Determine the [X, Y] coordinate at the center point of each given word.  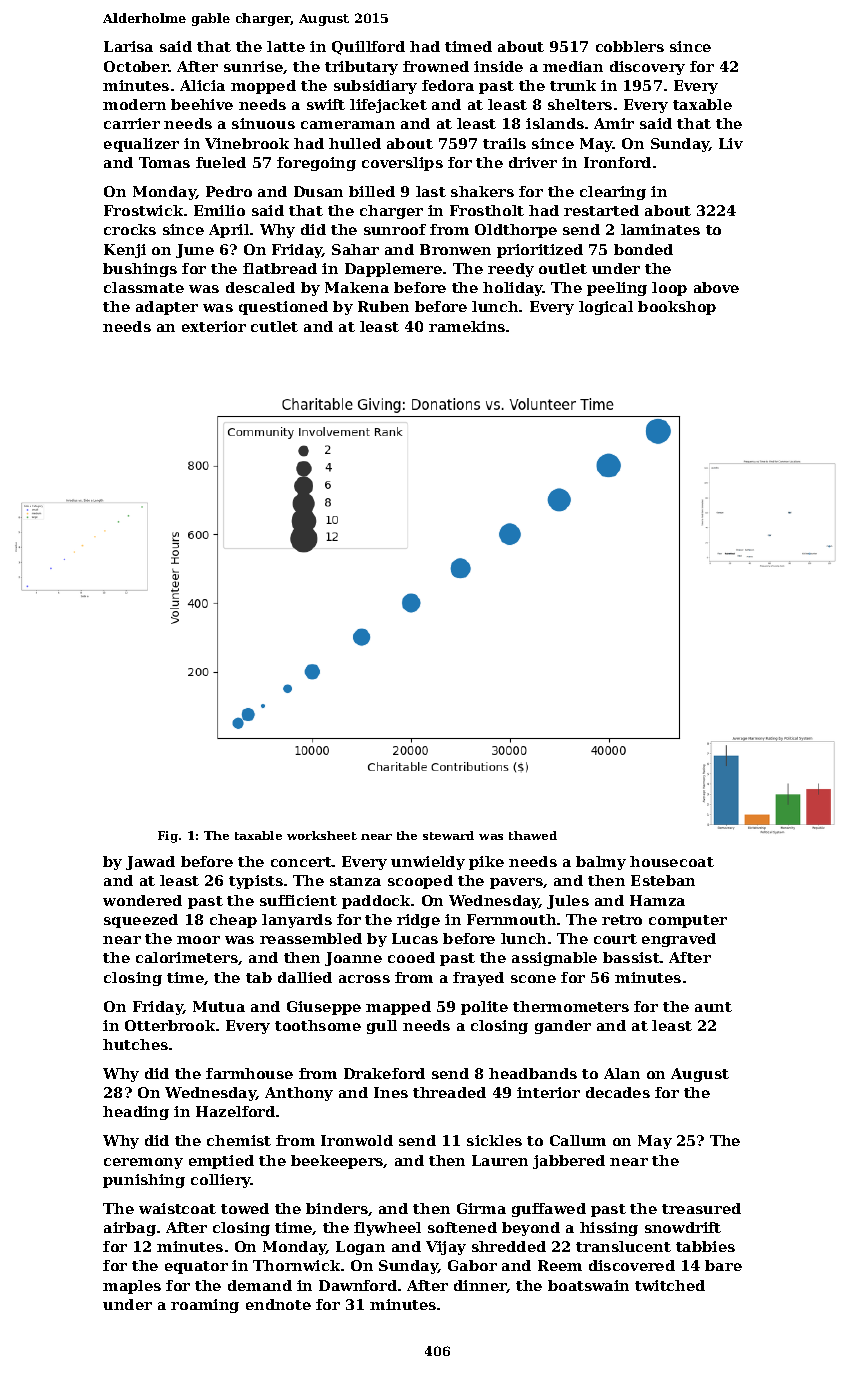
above [716, 287]
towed [245, 1208]
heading [136, 1113]
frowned [436, 66]
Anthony [299, 1094]
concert [301, 862]
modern [134, 104]
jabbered [569, 1162]
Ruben [383, 306]
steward [448, 835]
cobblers [630, 46]
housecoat [672, 861]
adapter [167, 308]
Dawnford [358, 1285]
